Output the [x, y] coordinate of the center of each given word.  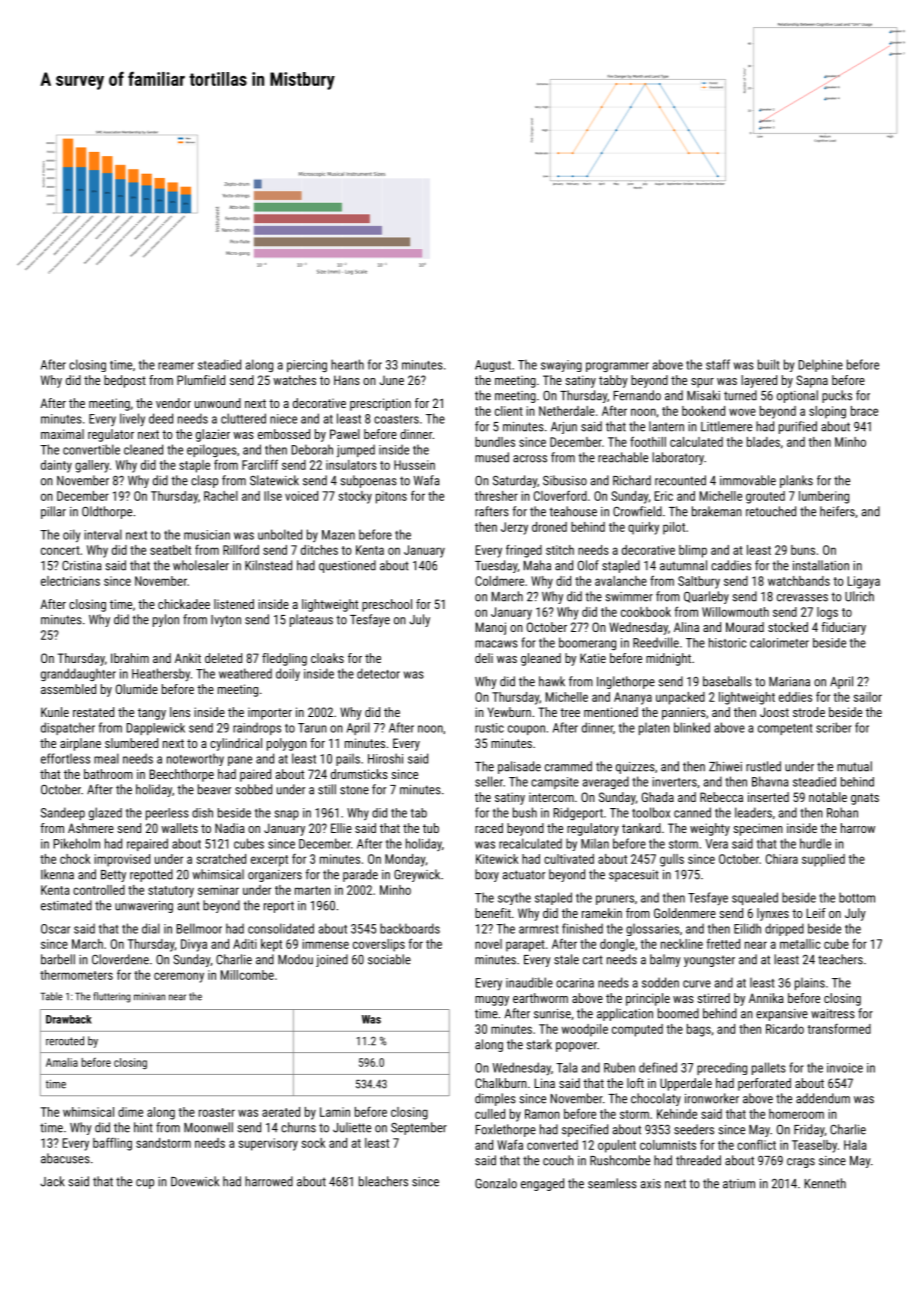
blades [763, 442]
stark [539, 1044]
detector [378, 673]
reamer [176, 366]
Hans [347, 380]
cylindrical [236, 744]
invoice [845, 1068]
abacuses [65, 1158]
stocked [788, 627]
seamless [612, 1183]
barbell [58, 959]
